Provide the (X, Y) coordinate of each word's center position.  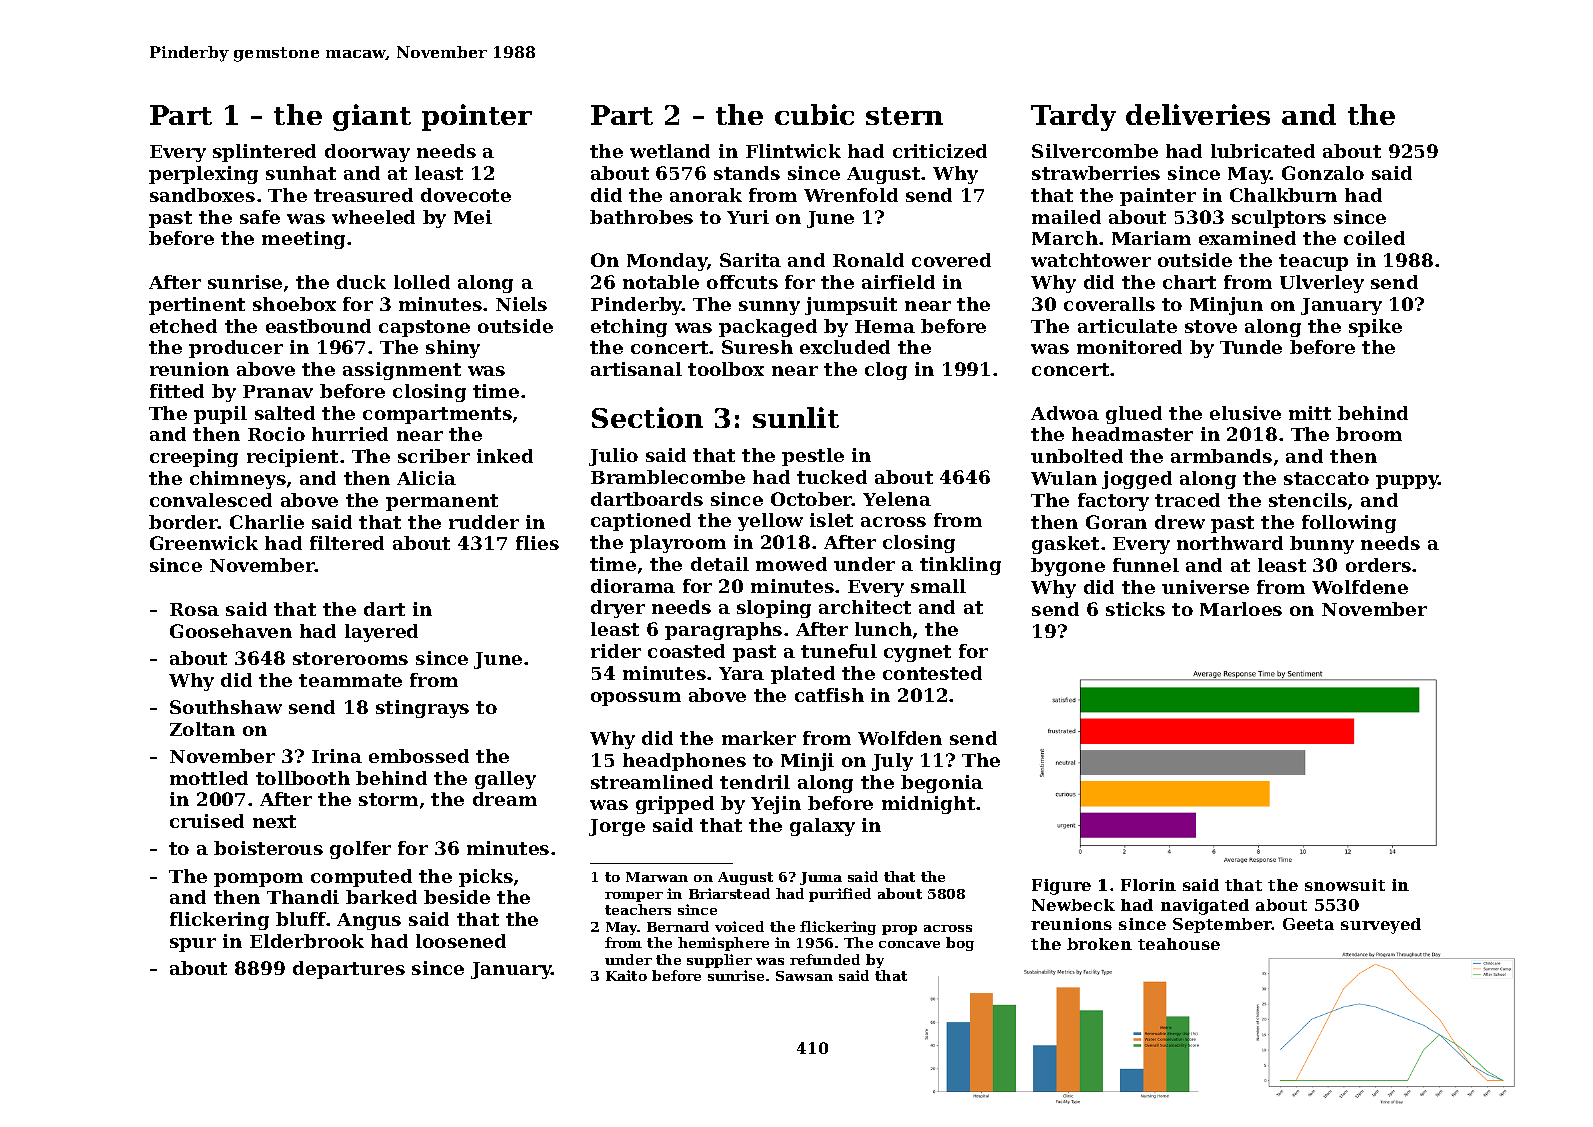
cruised (207, 821)
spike (1375, 328)
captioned (641, 522)
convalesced (211, 500)
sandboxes (202, 195)
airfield (898, 282)
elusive (1245, 413)
